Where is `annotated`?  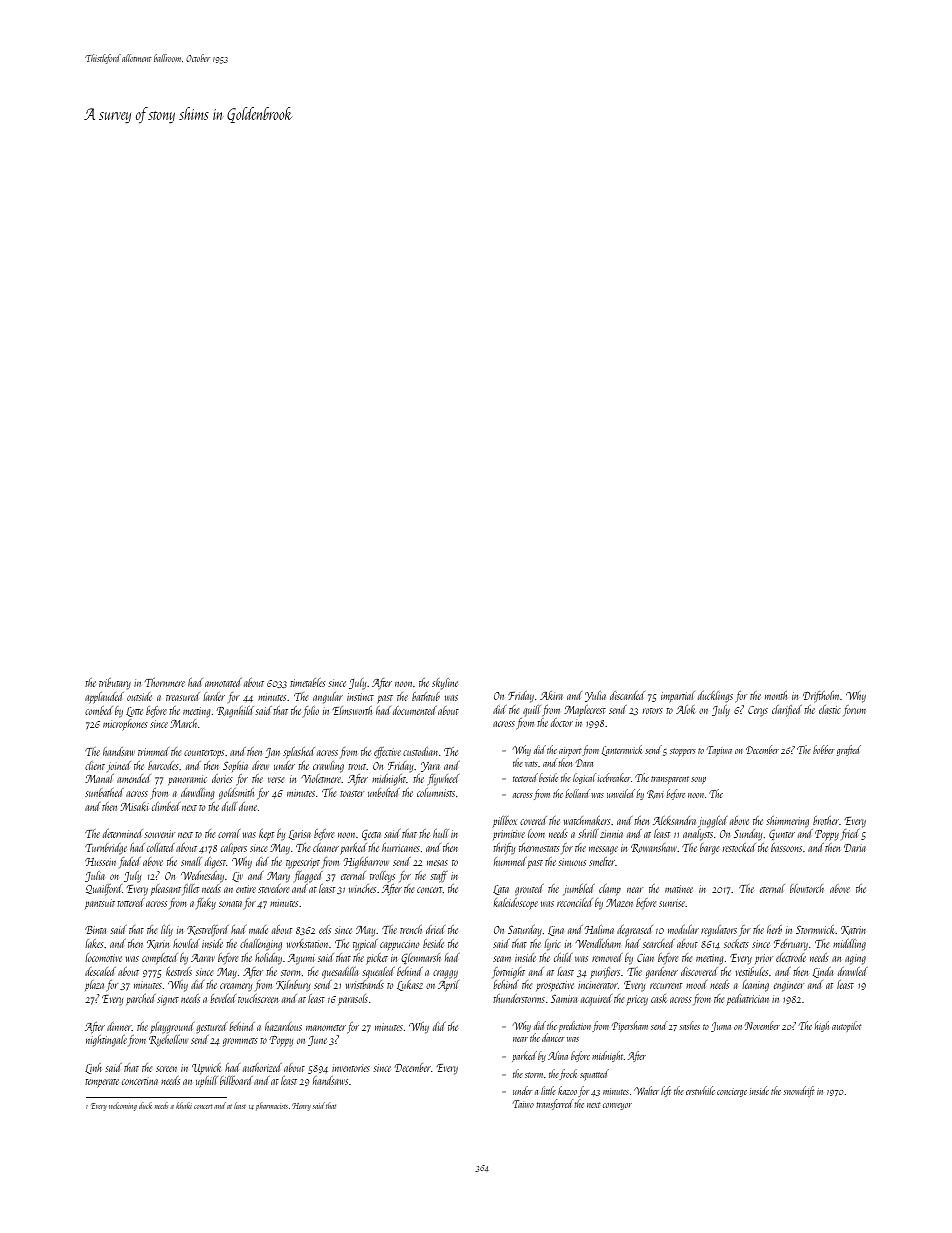
annotated is located at coordinates (223, 682).
